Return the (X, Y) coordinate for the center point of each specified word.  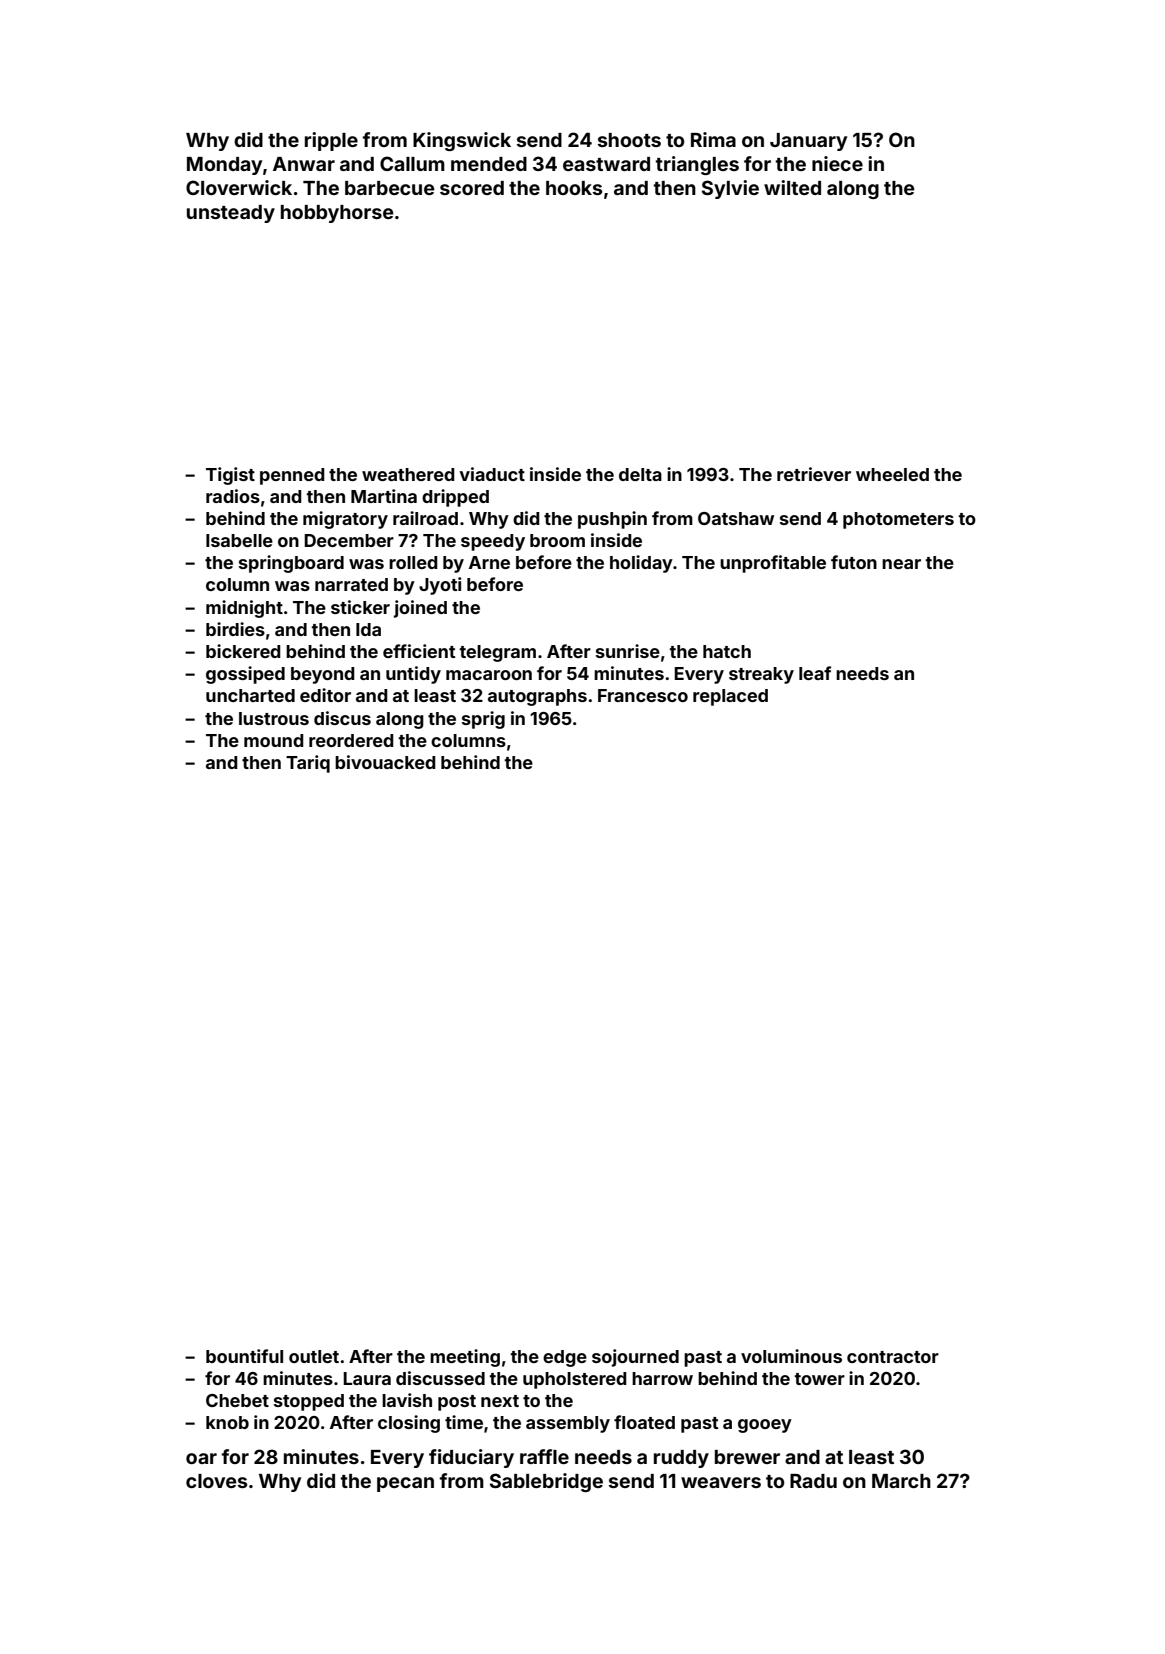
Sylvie (730, 189)
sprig (483, 720)
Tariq (308, 764)
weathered (408, 474)
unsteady (231, 214)
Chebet (237, 1400)
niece (837, 163)
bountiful (244, 1356)
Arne (489, 562)
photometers (898, 520)
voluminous (791, 1356)
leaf (815, 673)
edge (565, 1358)
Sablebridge (546, 1482)
